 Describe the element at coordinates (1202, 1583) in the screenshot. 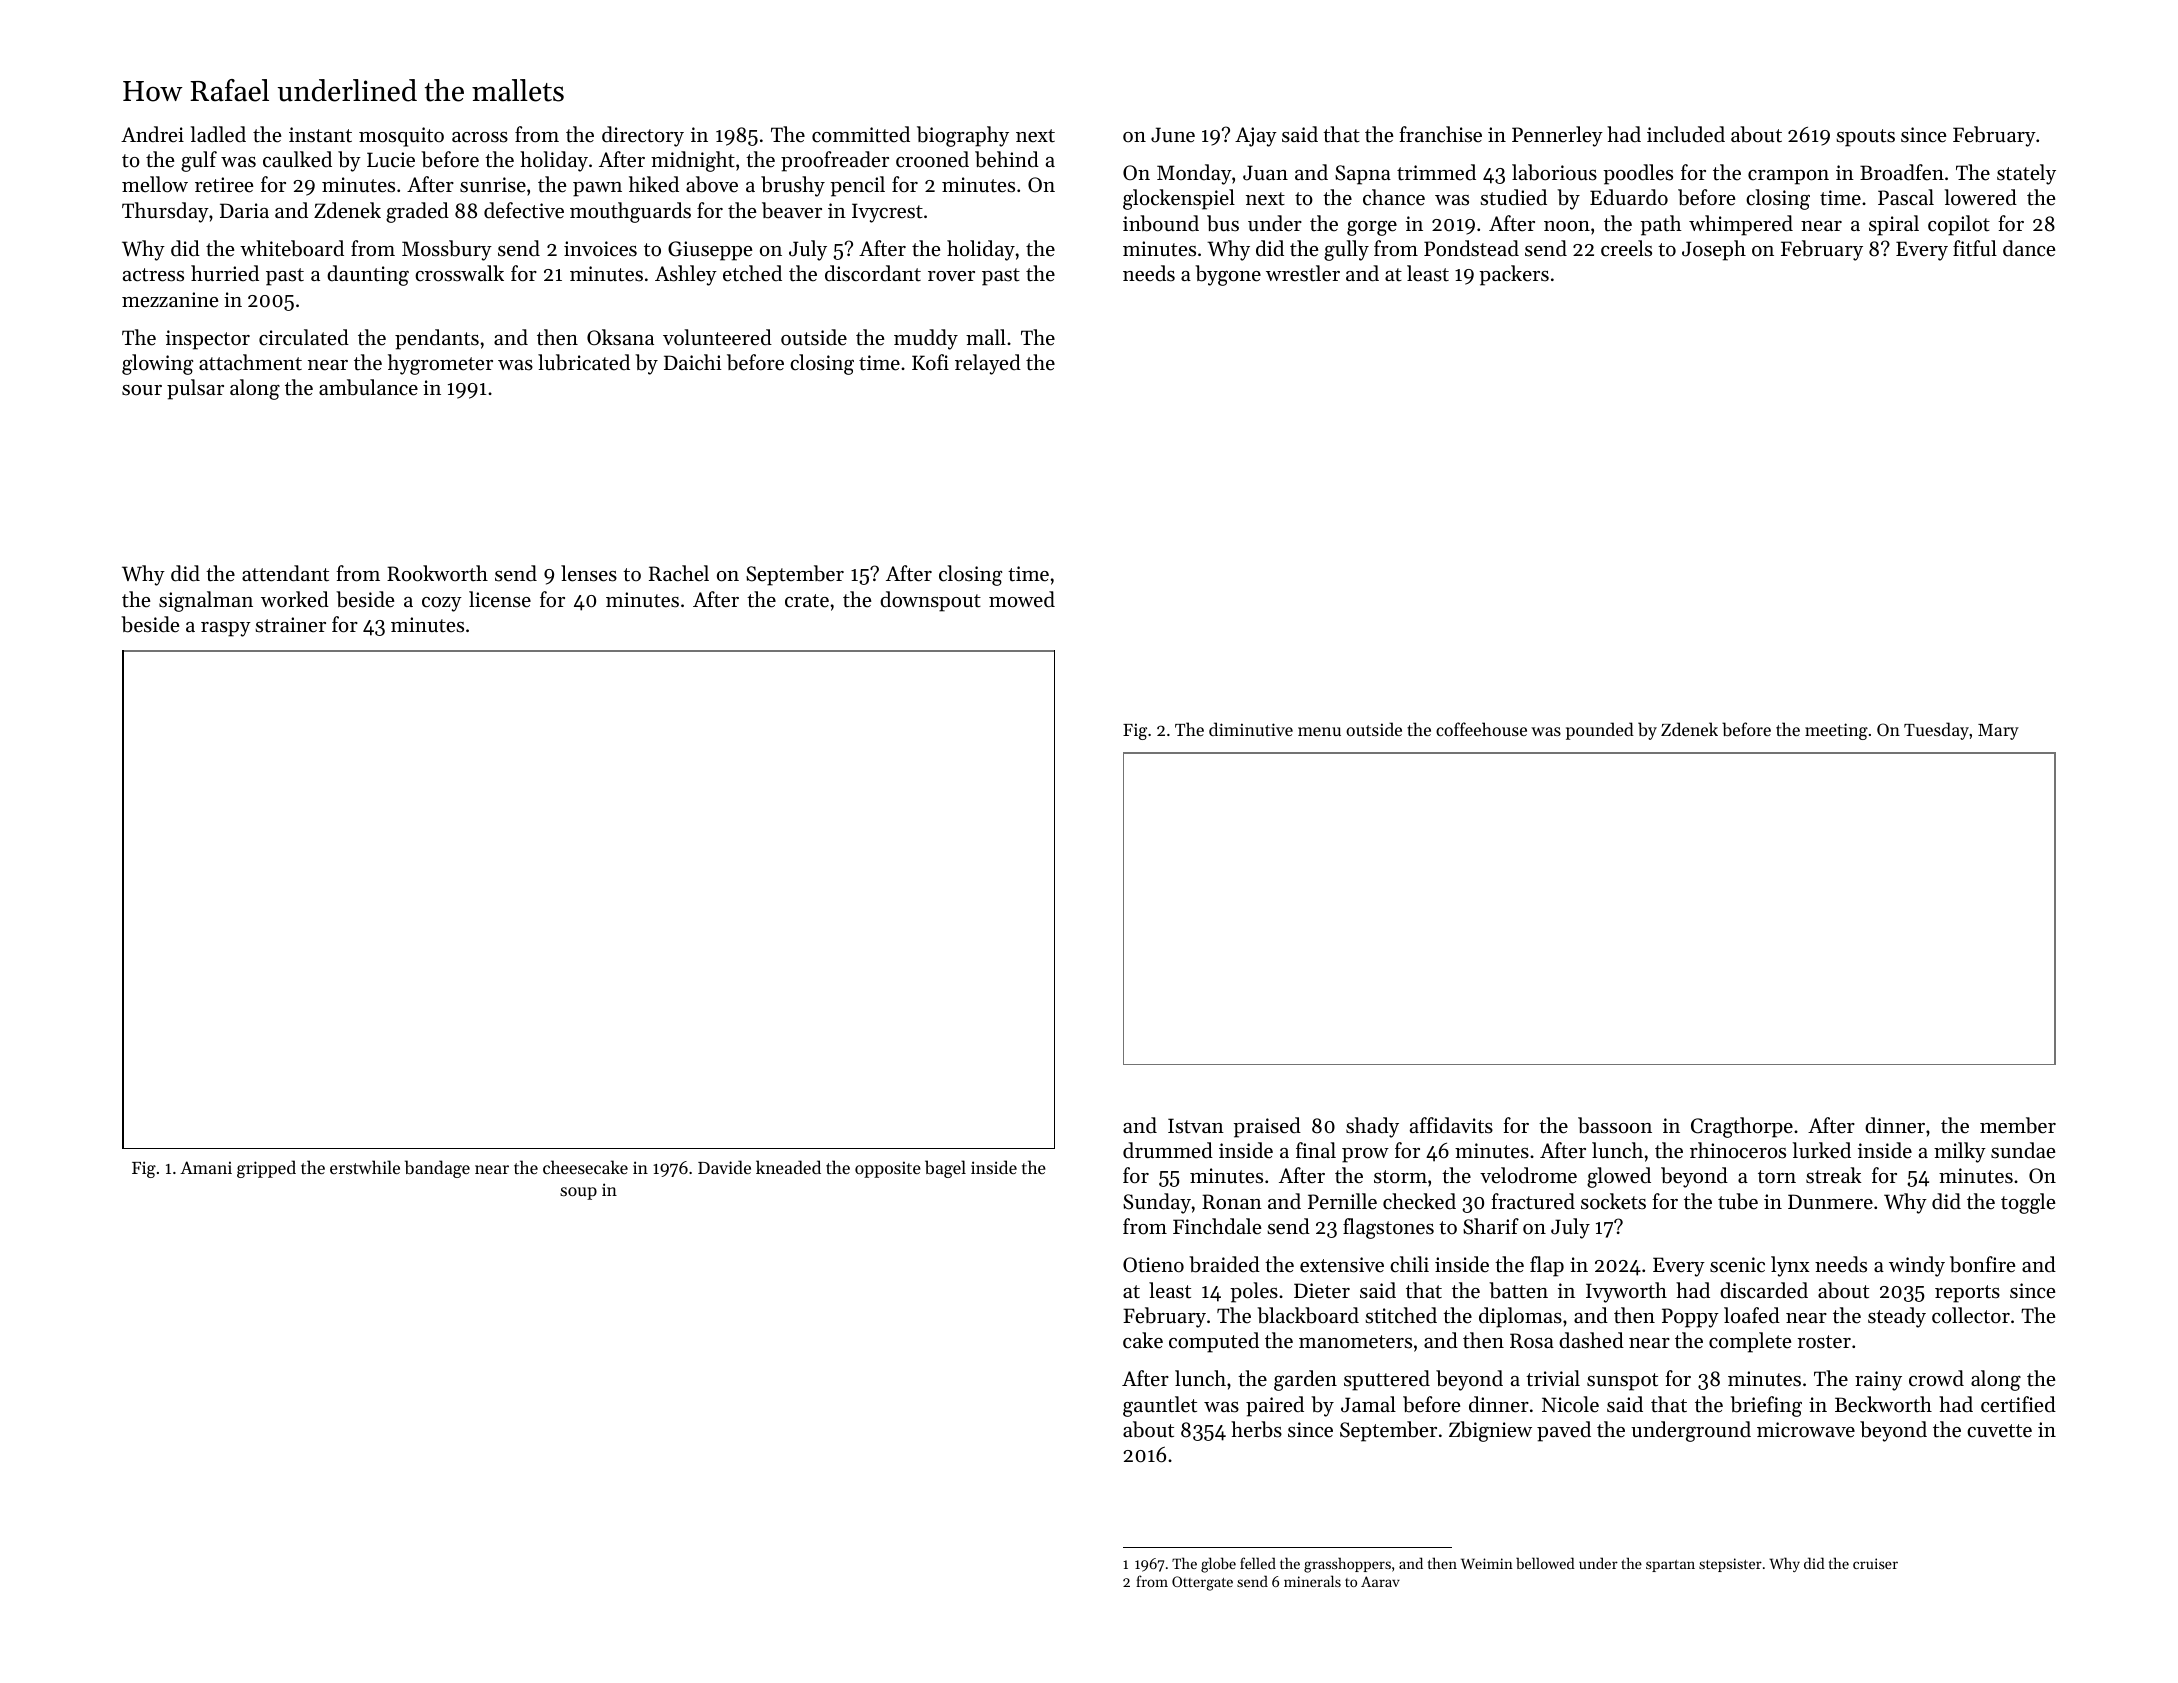

I see `Ottergate` at that location.
